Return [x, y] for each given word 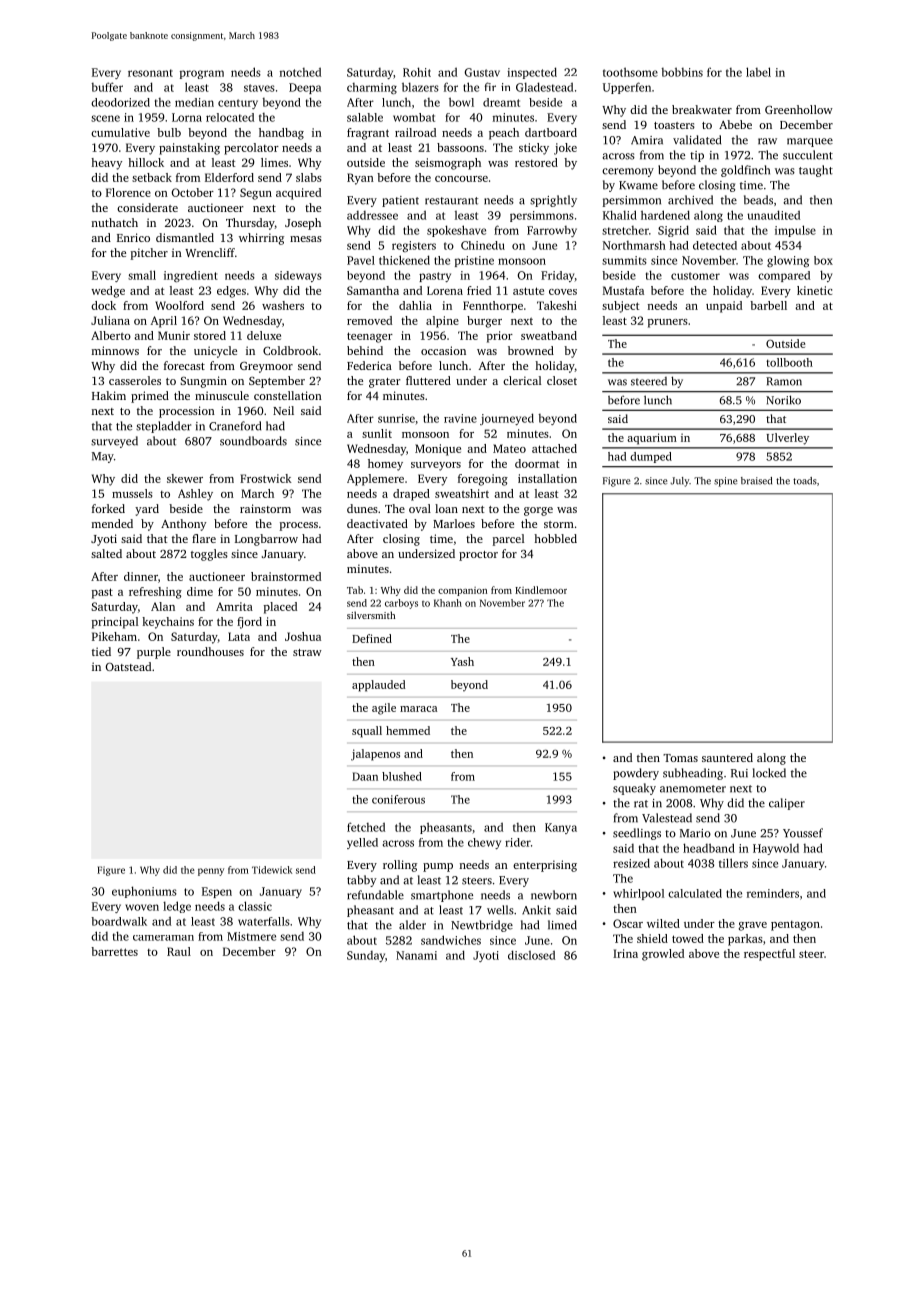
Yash [462, 661]
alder [412, 925]
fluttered [428, 380]
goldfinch [745, 171]
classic [255, 906]
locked [769, 773]
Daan [365, 776]
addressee [372, 215]
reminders [773, 893]
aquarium [652, 439]
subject [620, 307]
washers [283, 305]
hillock [146, 162]
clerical [522, 380]
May [103, 457]
